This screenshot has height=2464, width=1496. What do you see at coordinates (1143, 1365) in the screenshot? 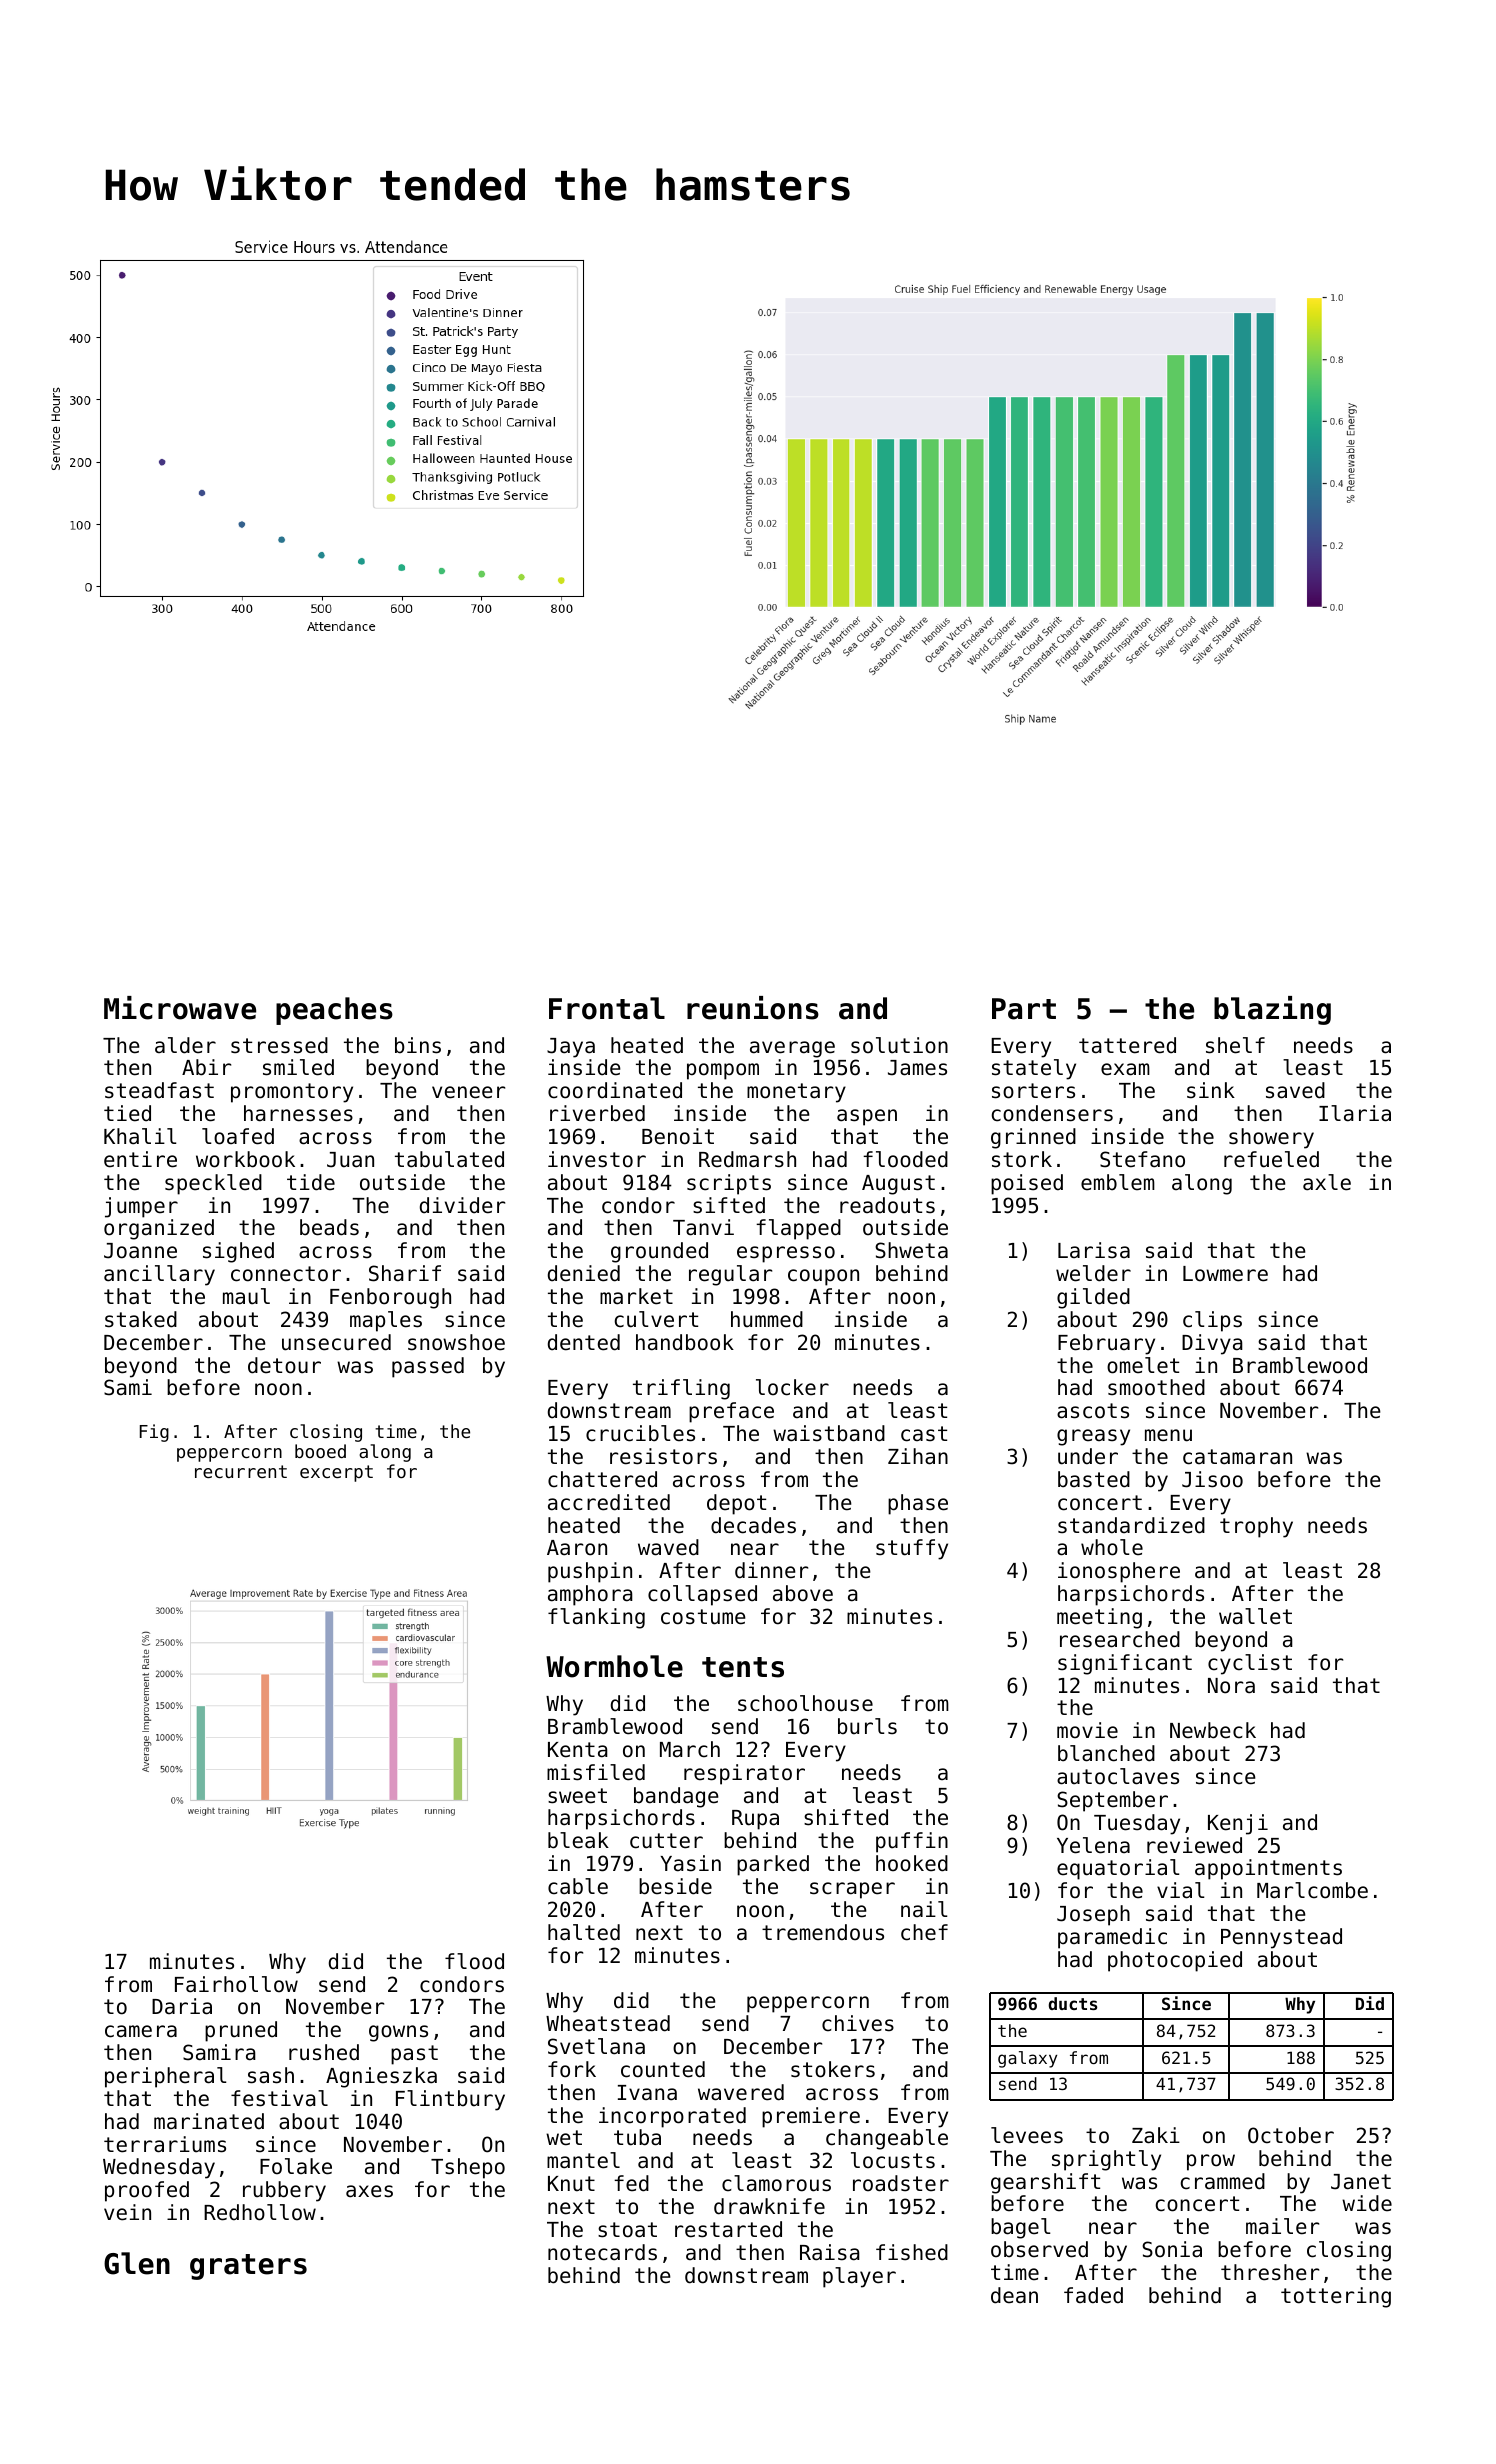
I see `omelet` at bounding box center [1143, 1365].
